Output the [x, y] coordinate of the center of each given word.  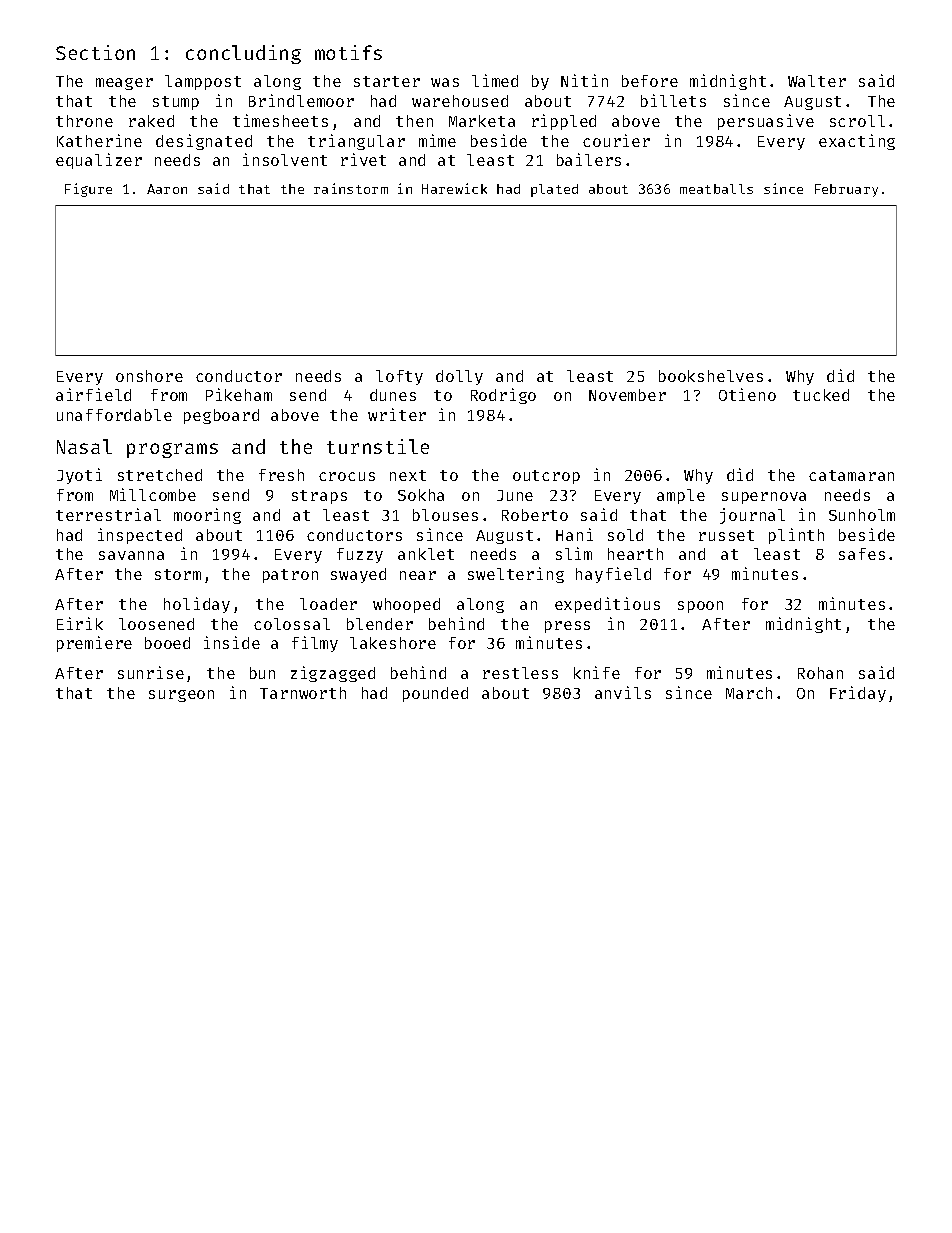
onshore [149, 376]
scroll [857, 121]
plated [554, 190]
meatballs [716, 189]
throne [84, 121]
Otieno [747, 394]
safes [862, 554]
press [567, 627]
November [627, 395]
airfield [93, 394]
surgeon [181, 696]
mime [437, 140]
